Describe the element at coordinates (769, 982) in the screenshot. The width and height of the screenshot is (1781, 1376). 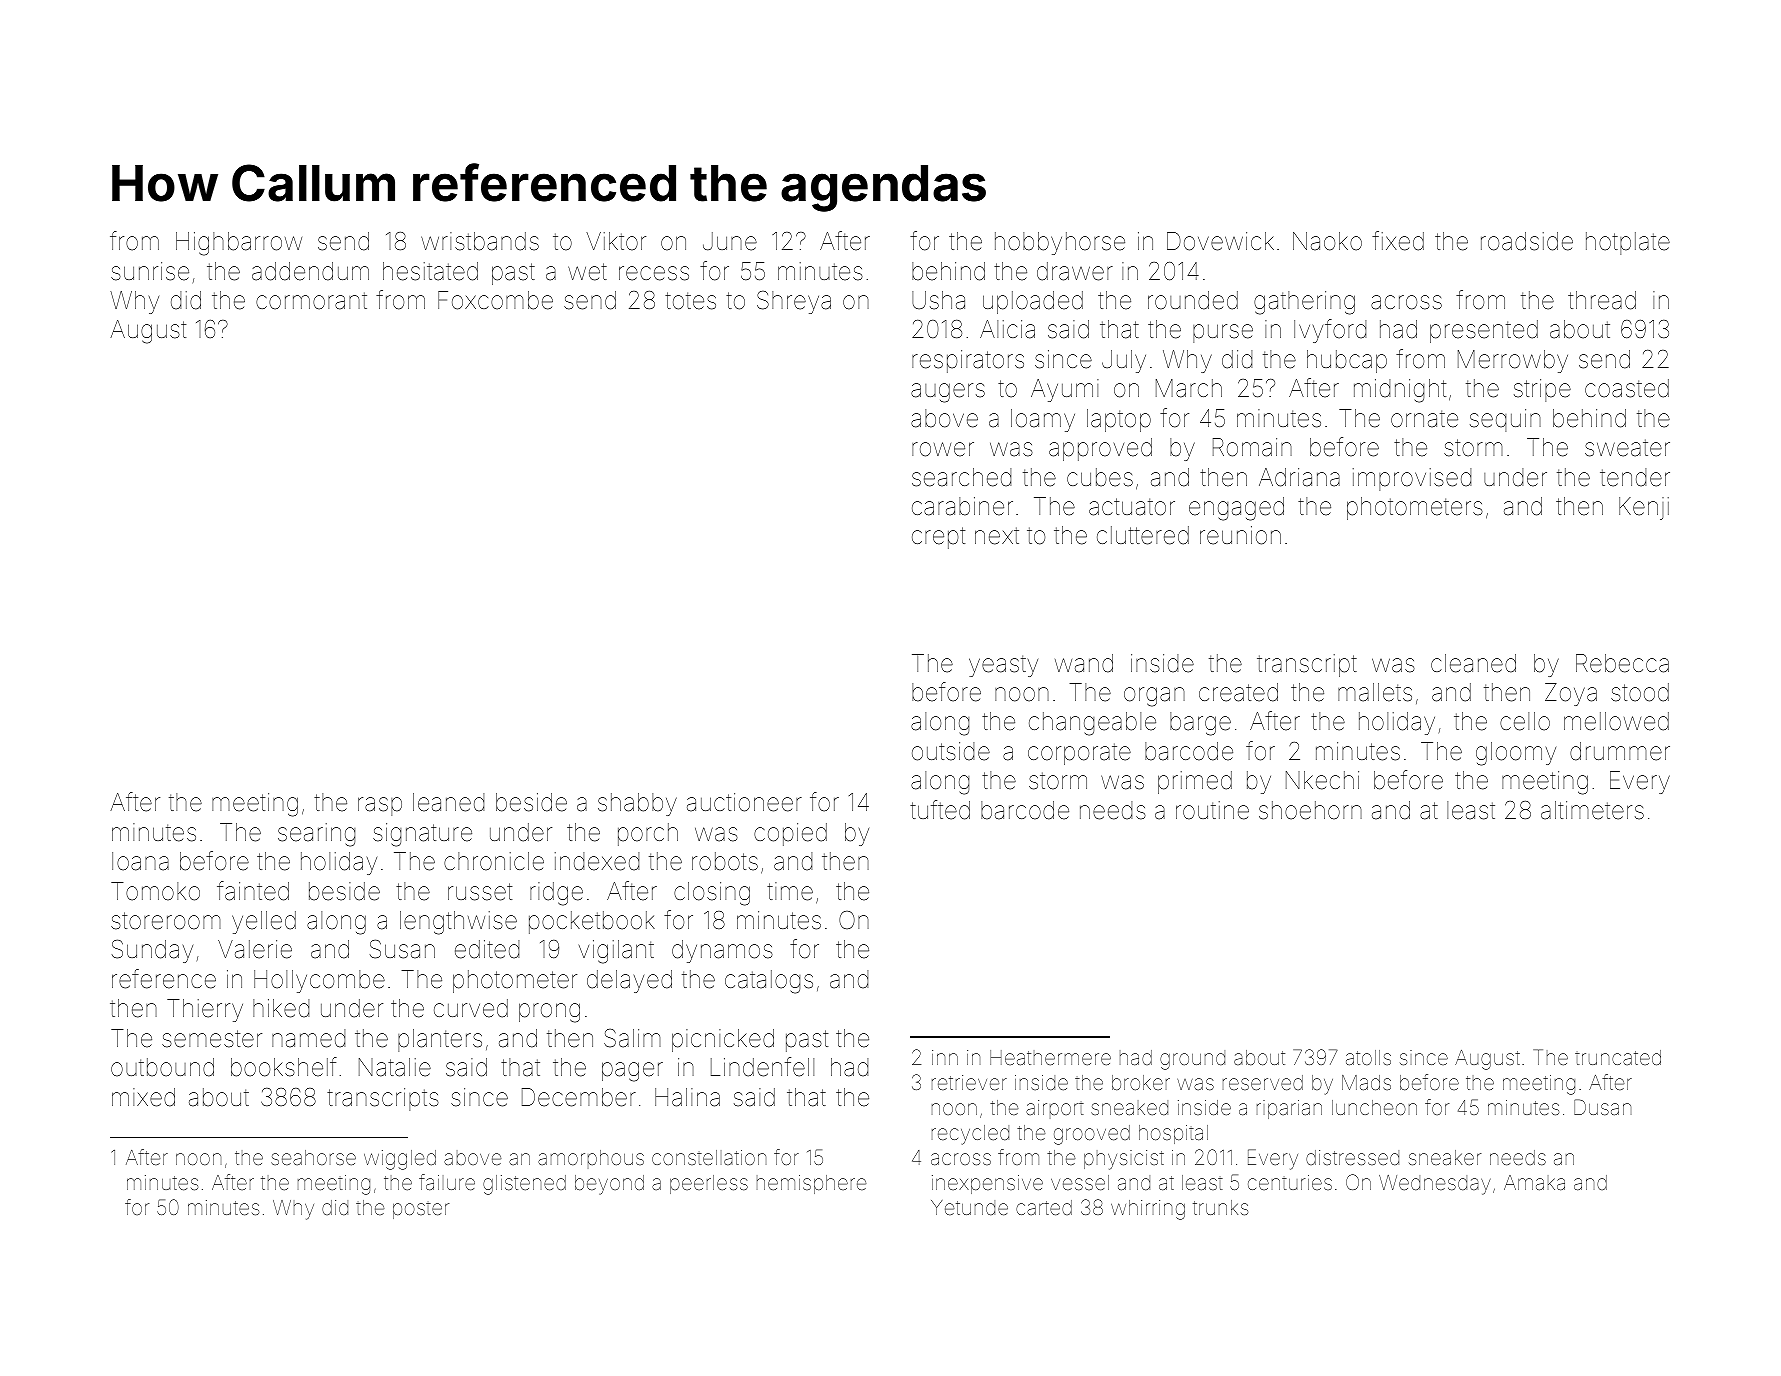
I see `catalogs` at that location.
